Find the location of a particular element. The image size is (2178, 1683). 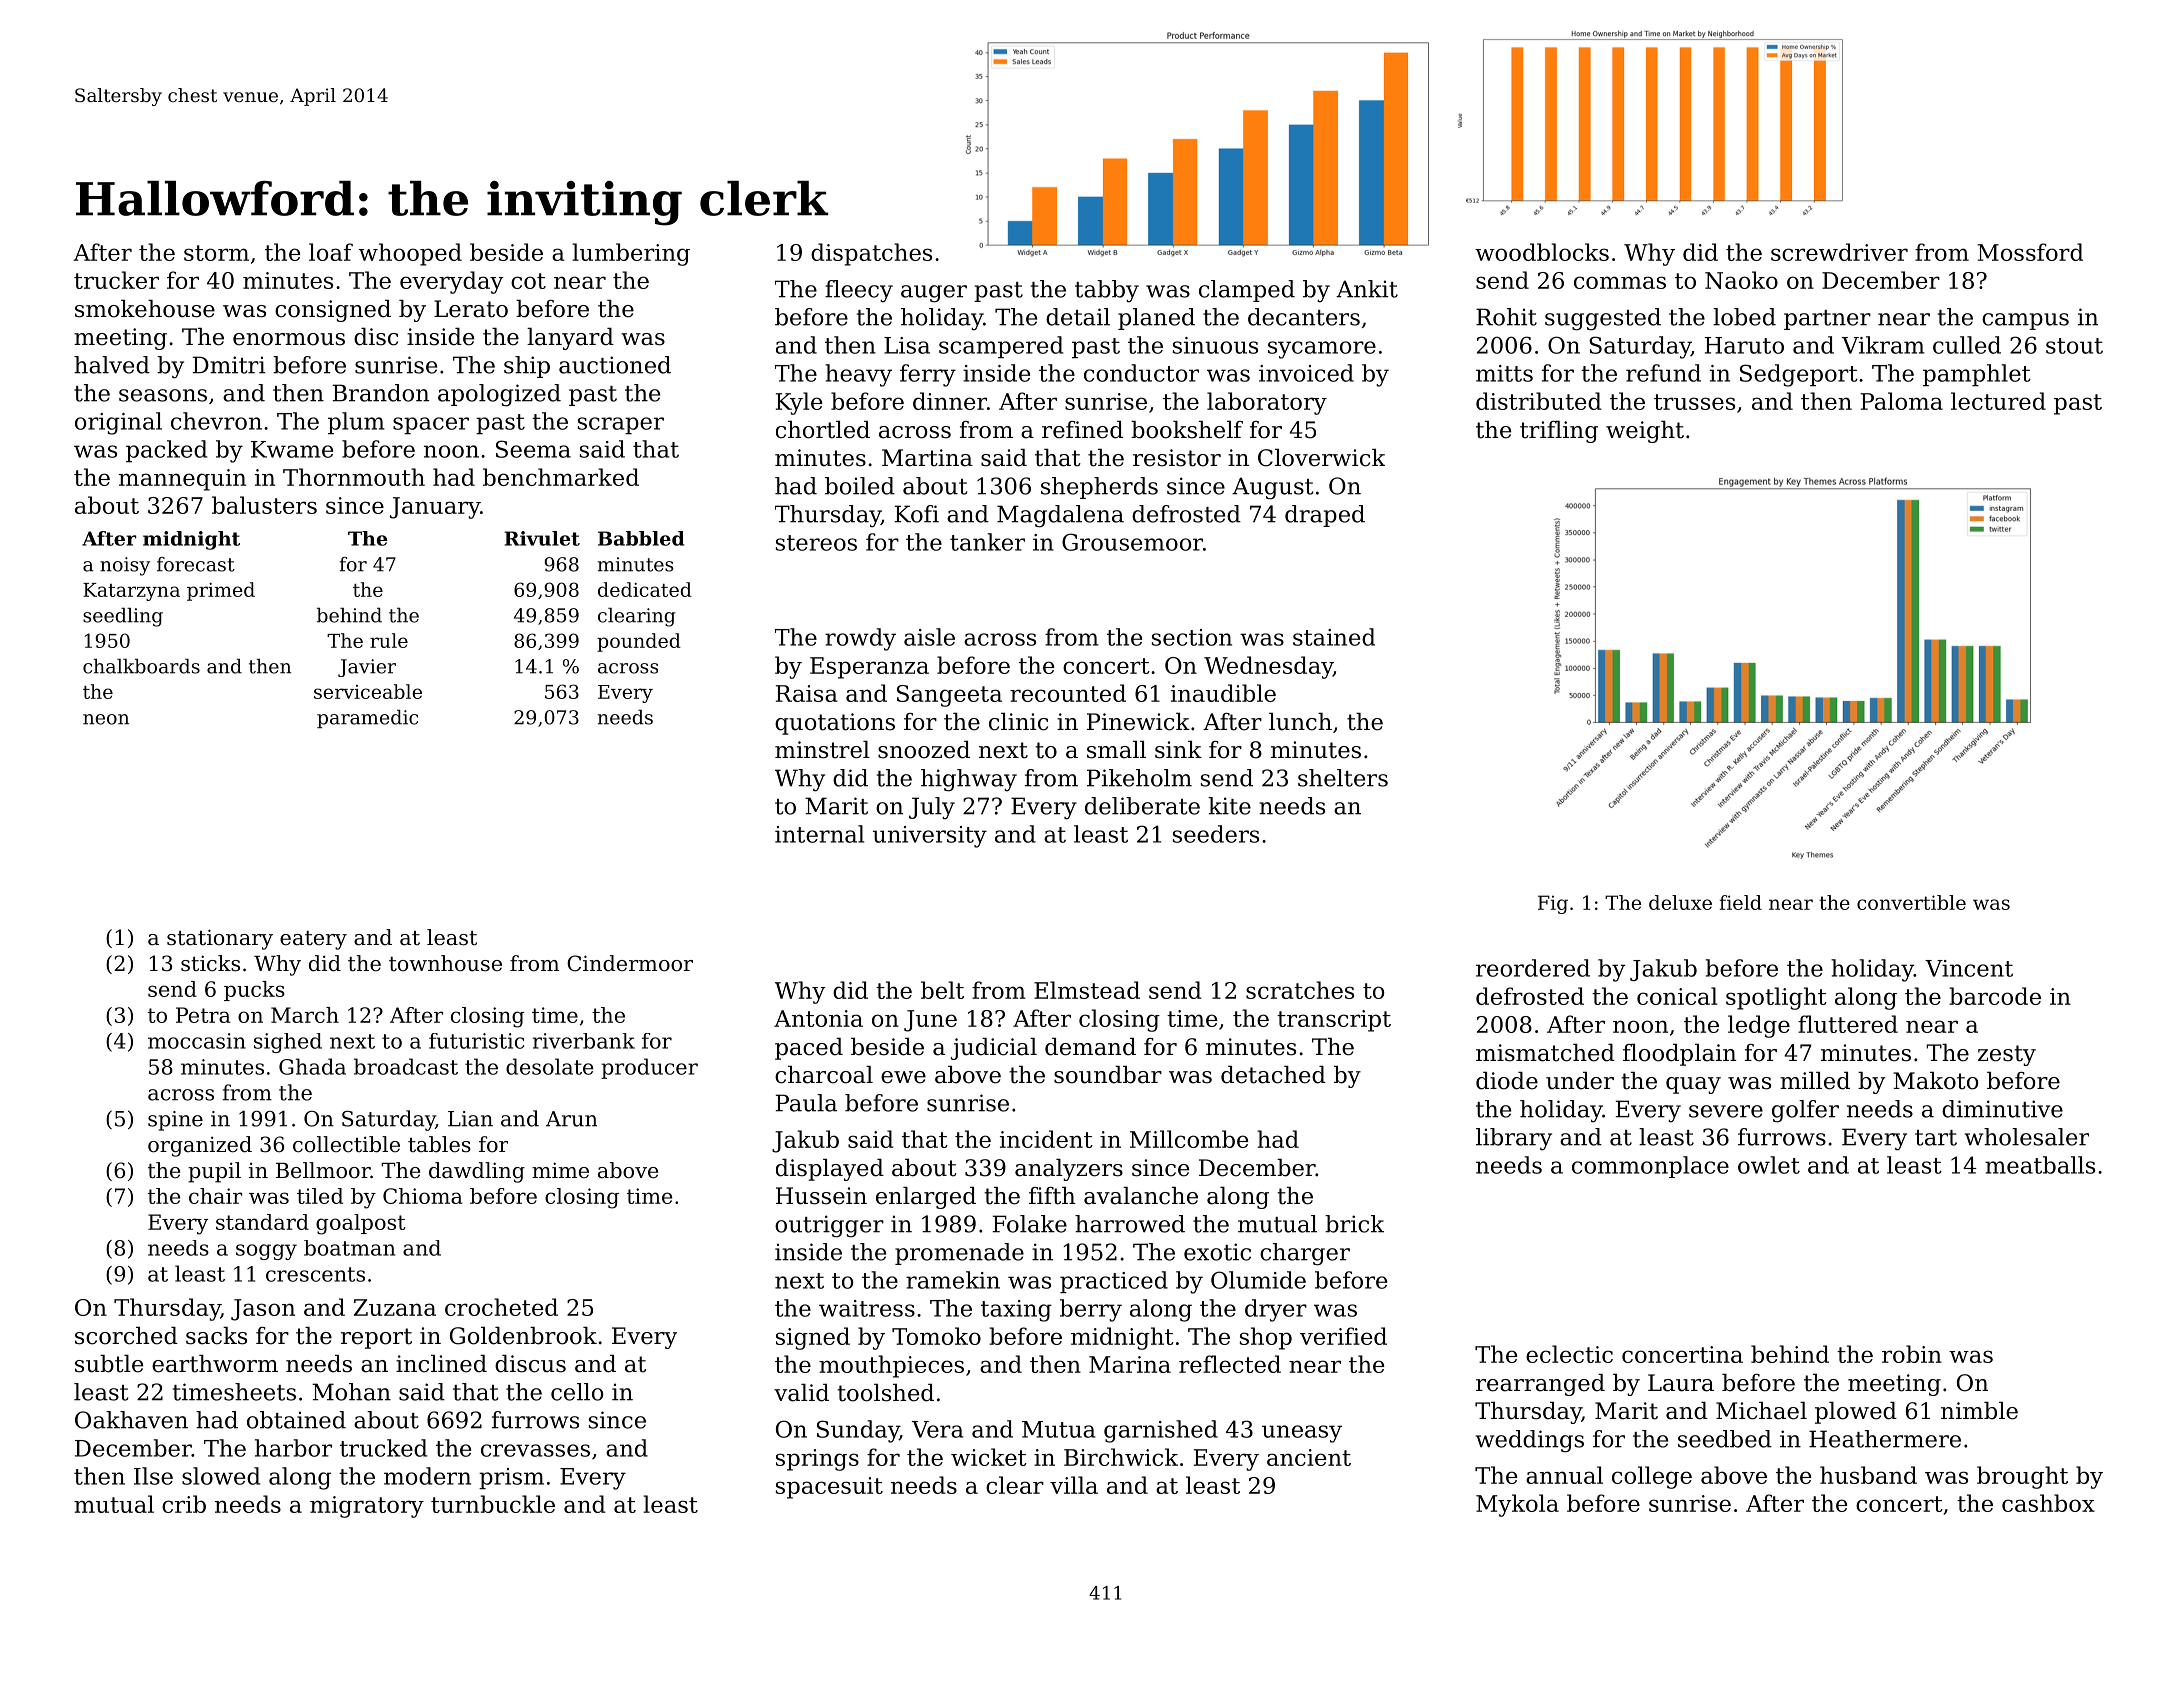

lanyard is located at coordinates (570, 339).
